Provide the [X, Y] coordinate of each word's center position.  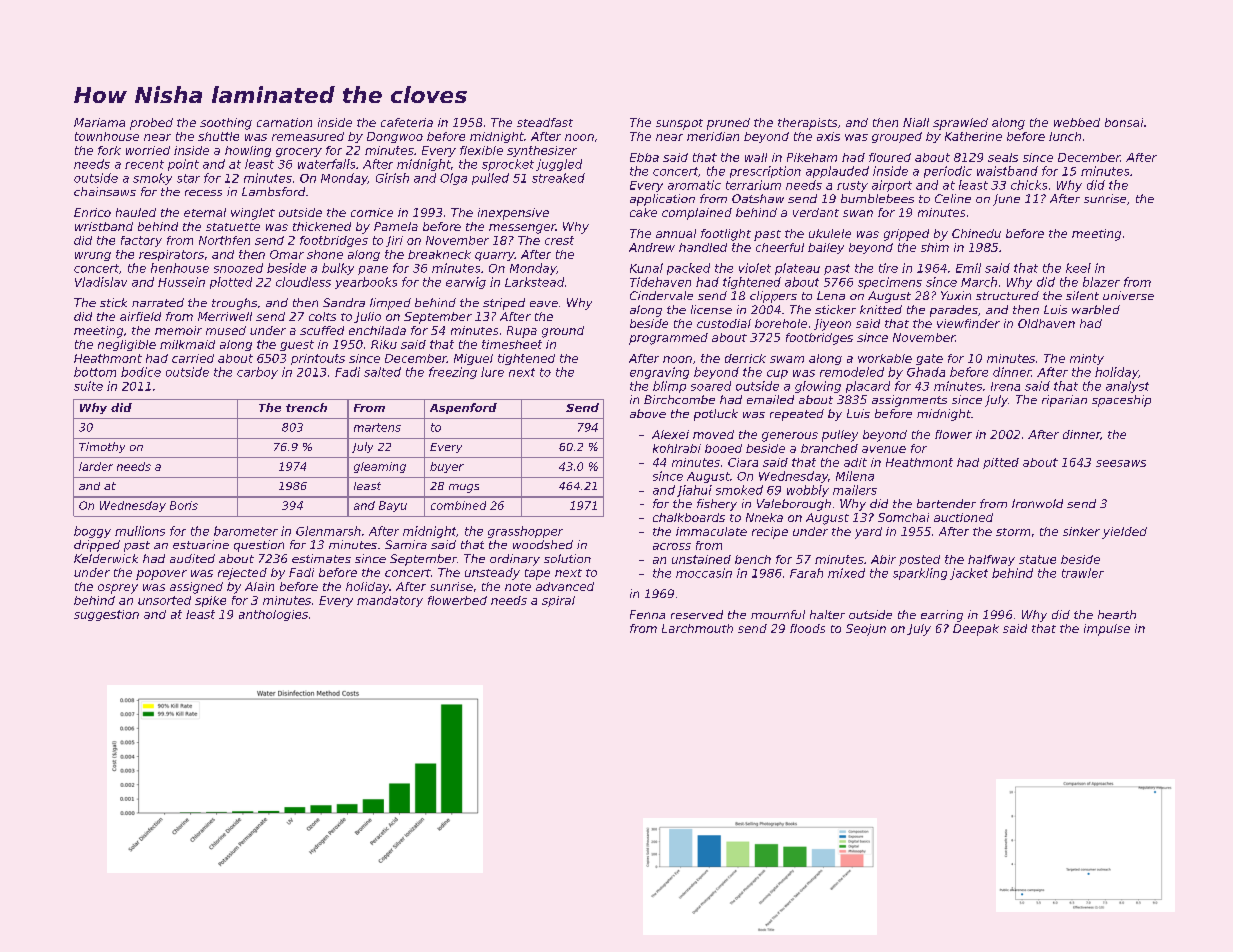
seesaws [1121, 463]
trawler [1083, 573]
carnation [284, 122]
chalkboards [689, 517]
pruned [728, 124]
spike [210, 601]
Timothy [102, 447]
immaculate [711, 531]
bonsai [1124, 122]
